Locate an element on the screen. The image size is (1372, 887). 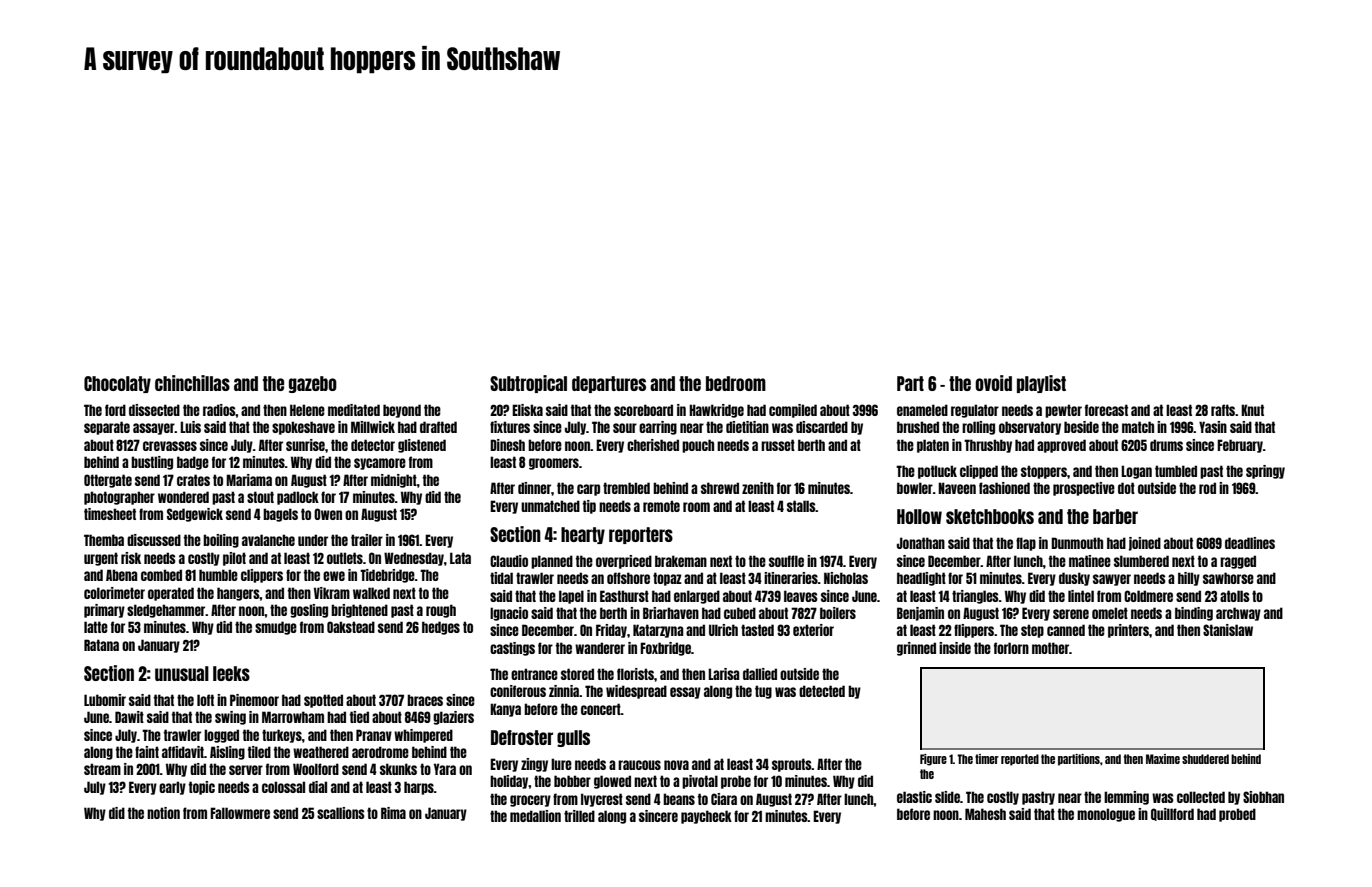
playlist is located at coordinates (1041, 384).
